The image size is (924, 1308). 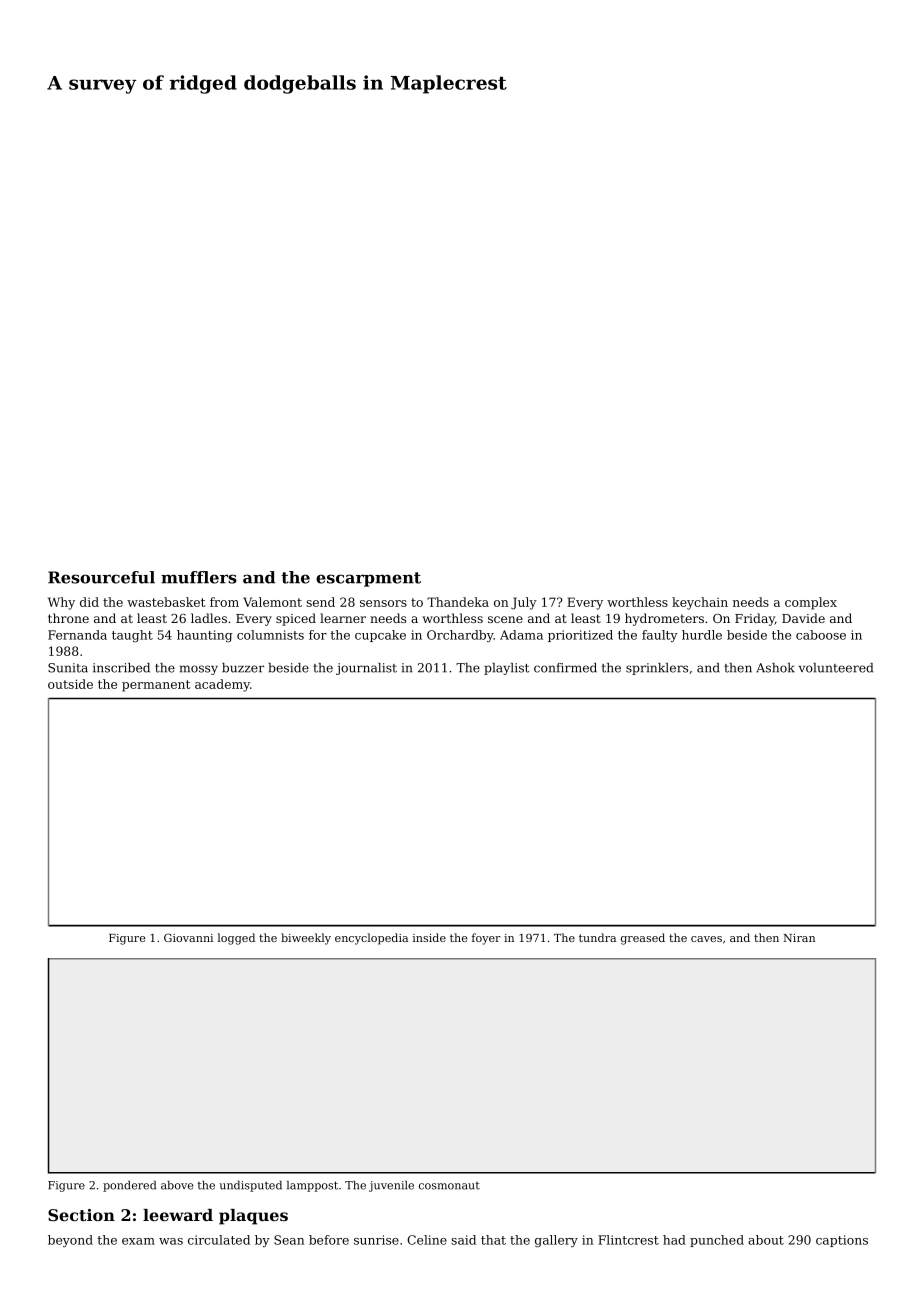 What do you see at coordinates (366, 669) in the screenshot?
I see `journalist` at bounding box center [366, 669].
